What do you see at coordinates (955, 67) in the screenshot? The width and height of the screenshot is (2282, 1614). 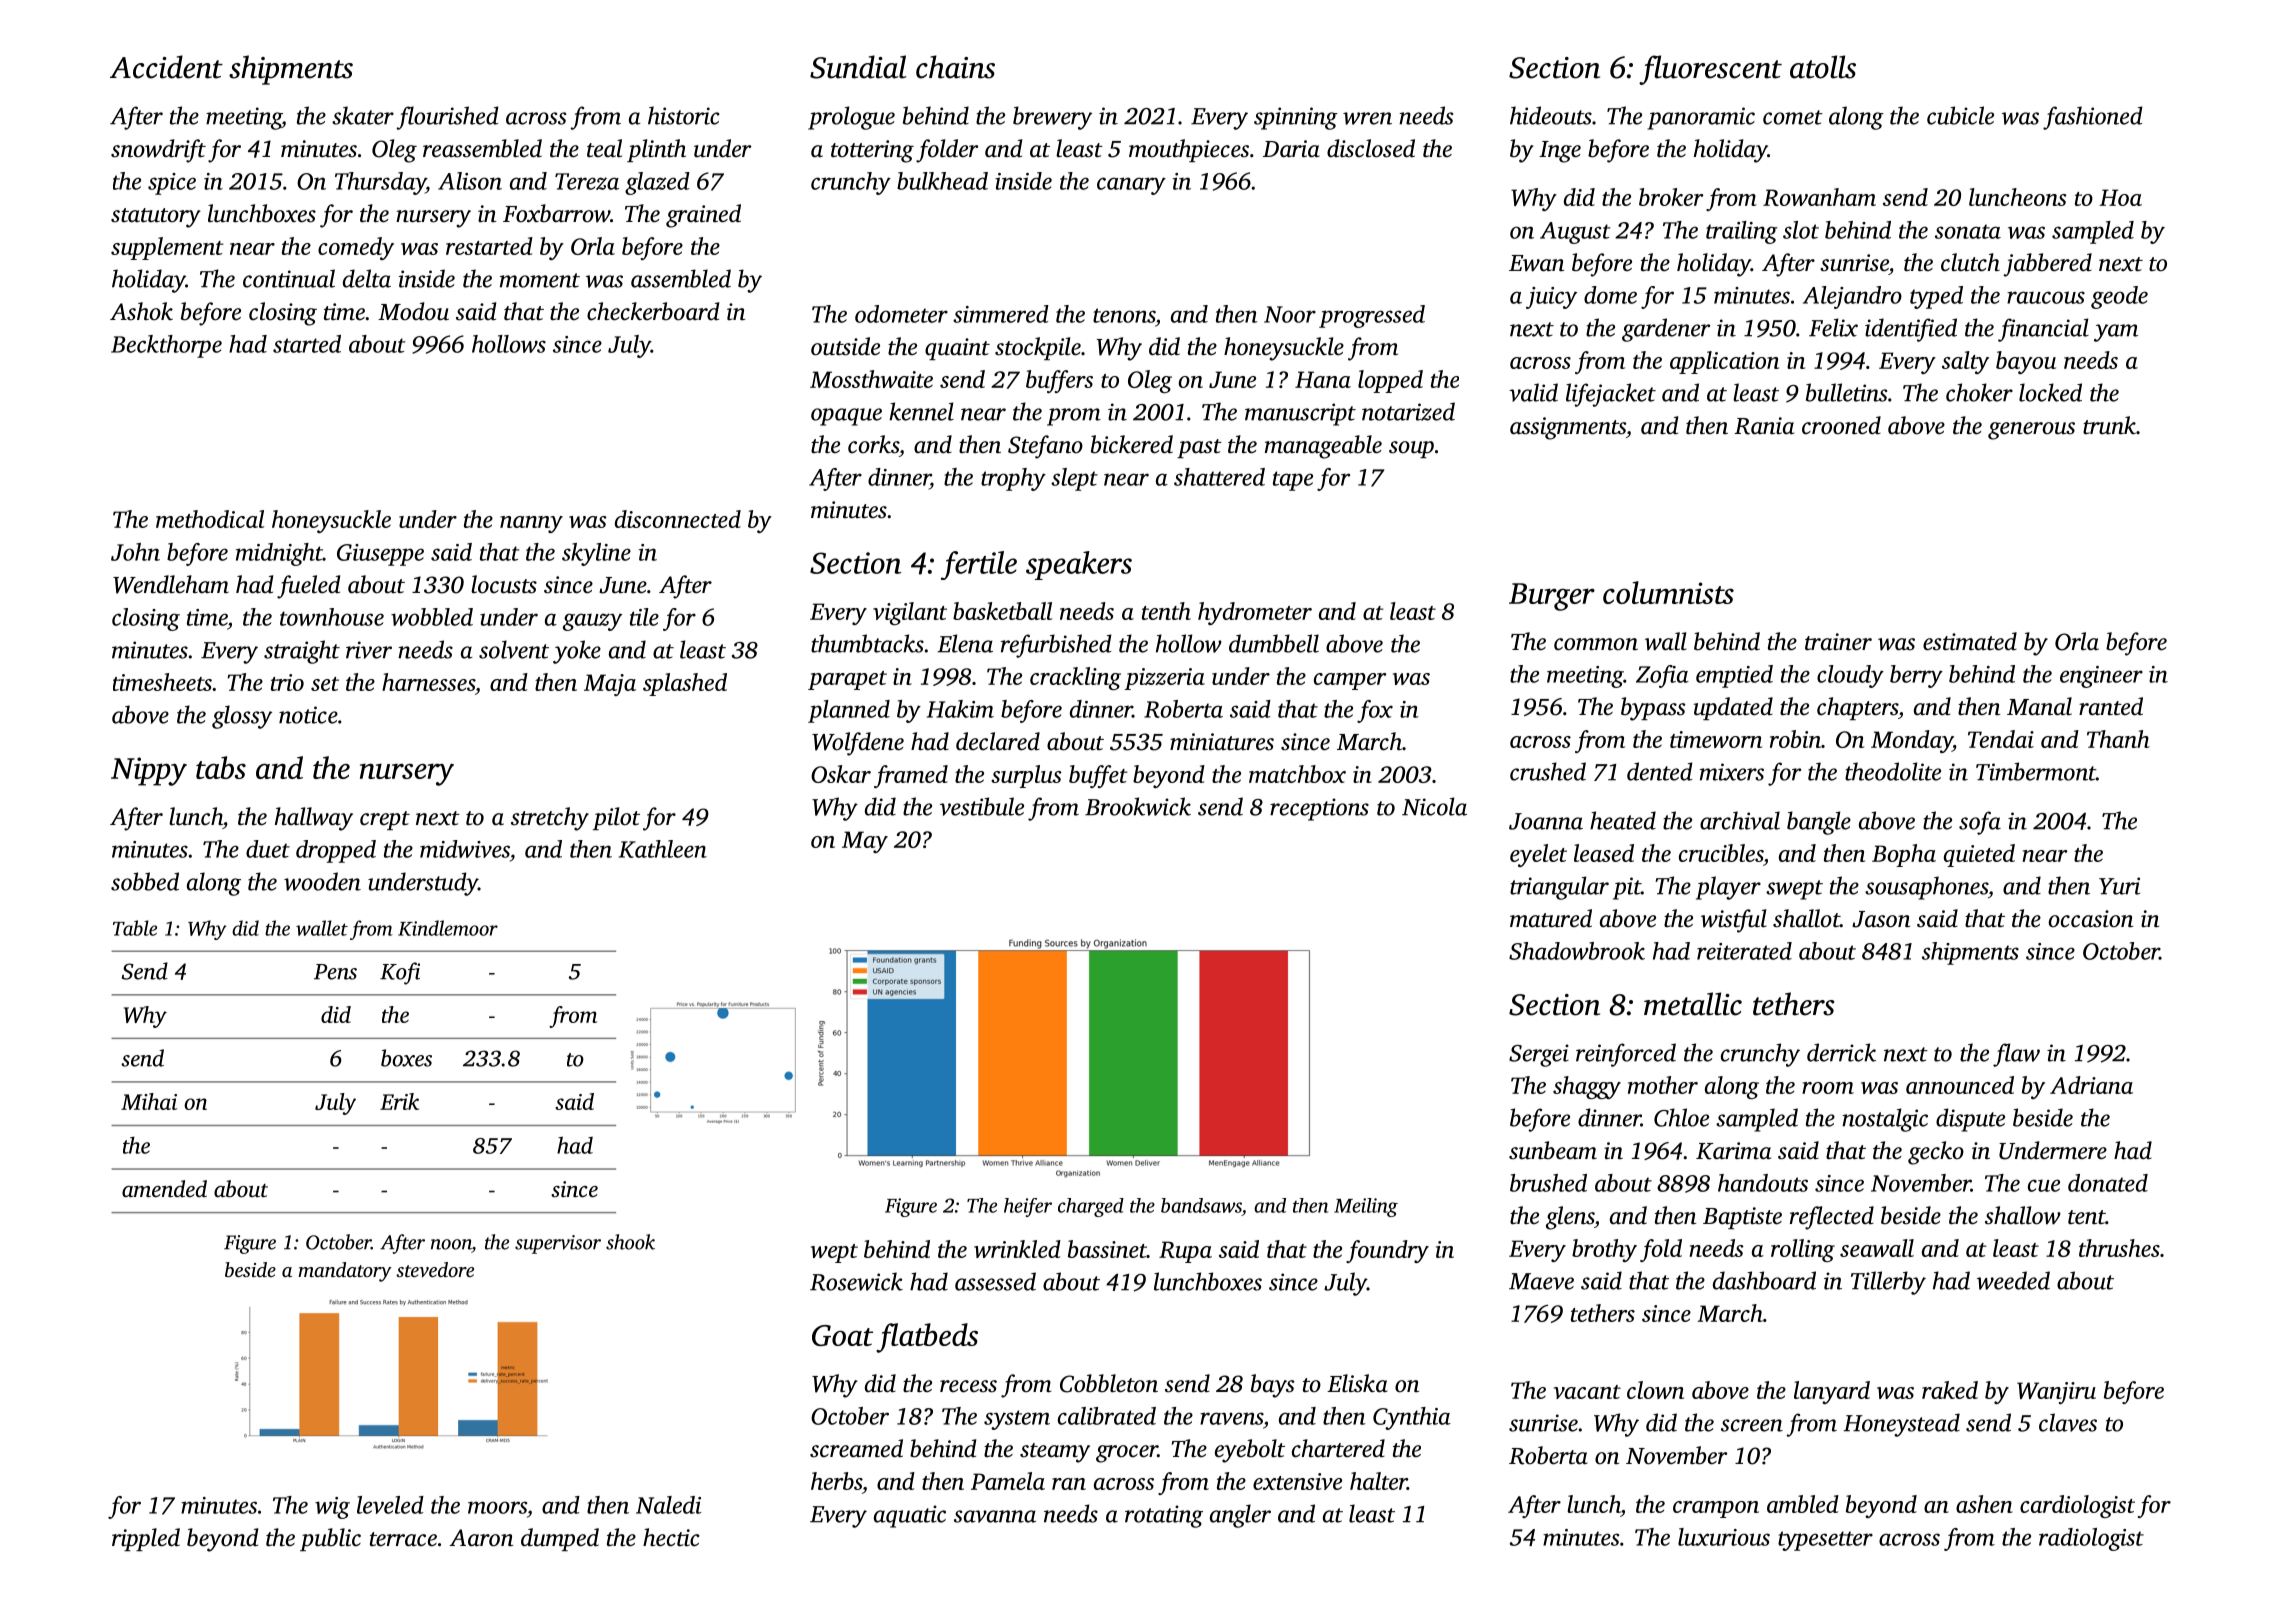 I see `chains` at bounding box center [955, 67].
